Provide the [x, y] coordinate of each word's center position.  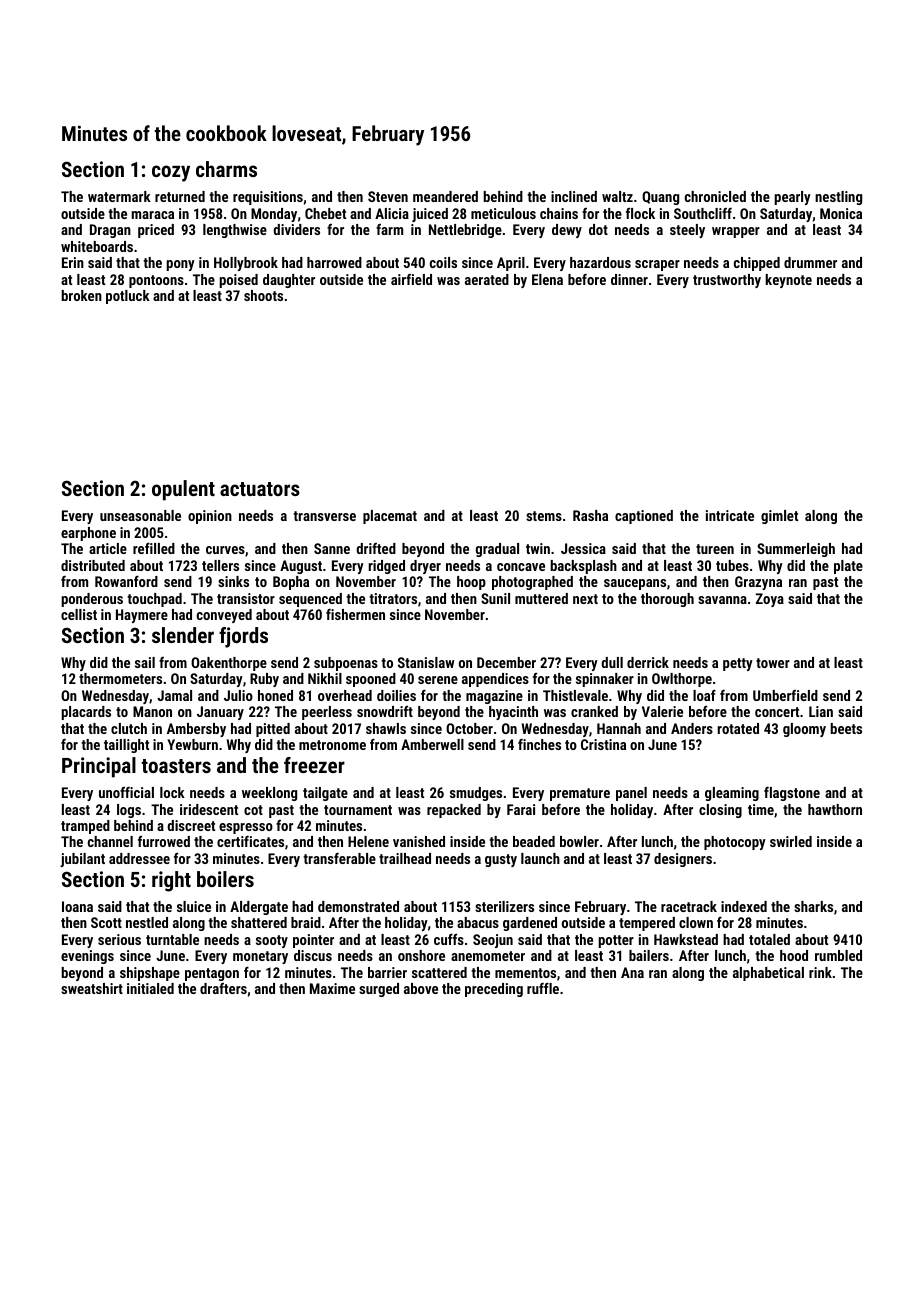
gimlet [779, 517]
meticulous [503, 213]
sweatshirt [92, 988]
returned [180, 196]
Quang [660, 198]
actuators [260, 489]
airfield [411, 279]
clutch [129, 728]
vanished [419, 841]
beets [846, 728]
